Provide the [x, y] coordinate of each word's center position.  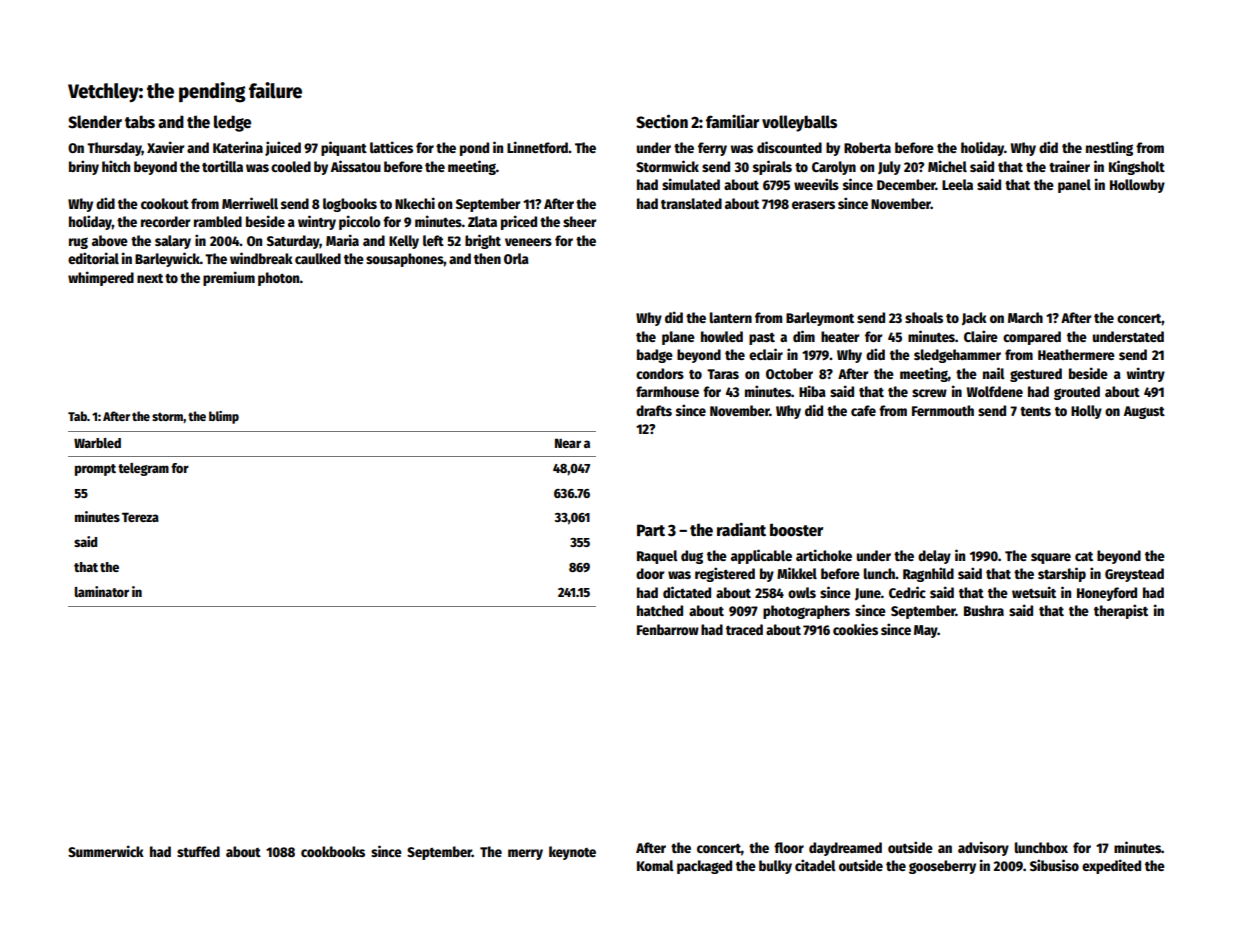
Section [662, 121]
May [926, 631]
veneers [528, 242]
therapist [1121, 611]
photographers [806, 612]
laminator [102, 591]
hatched [660, 610]
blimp [224, 417]
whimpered [101, 278]
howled [722, 336]
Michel [947, 166]
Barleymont [820, 319]
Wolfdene [995, 391]
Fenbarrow [668, 629]
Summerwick [106, 851]
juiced [283, 148]
